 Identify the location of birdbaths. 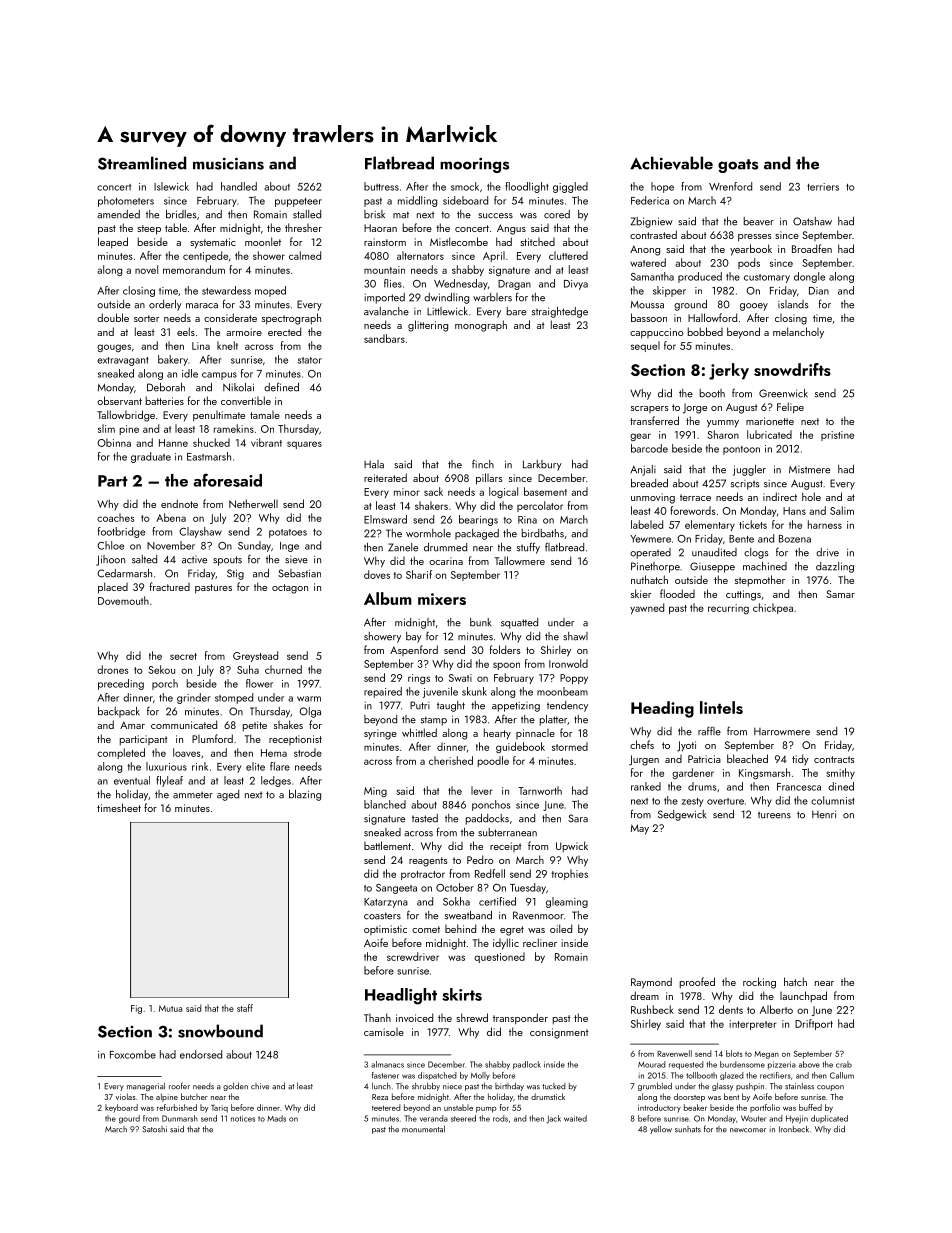
(543, 533).
